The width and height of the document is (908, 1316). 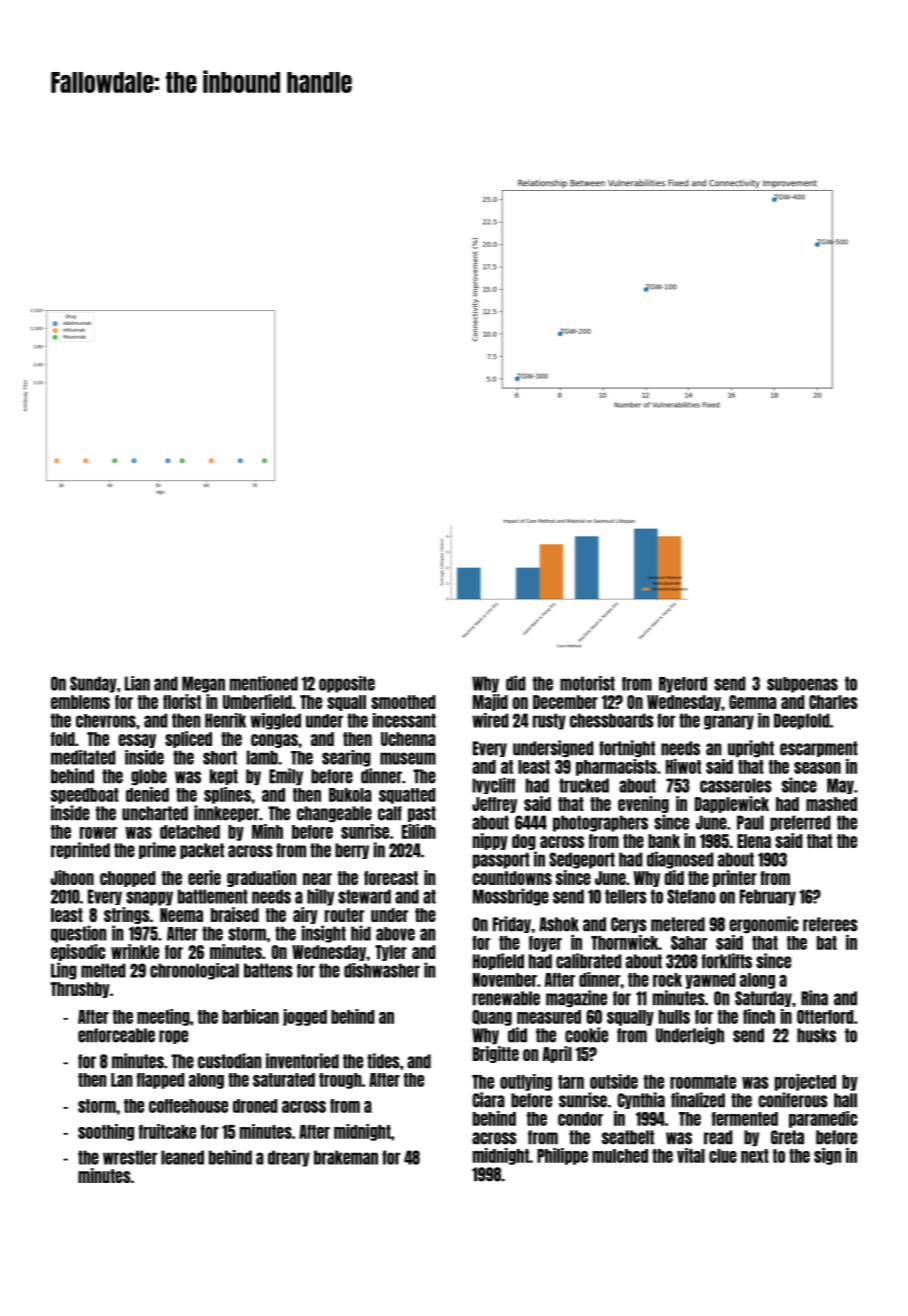 What do you see at coordinates (526, 1082) in the document?
I see `outlying` at bounding box center [526, 1082].
